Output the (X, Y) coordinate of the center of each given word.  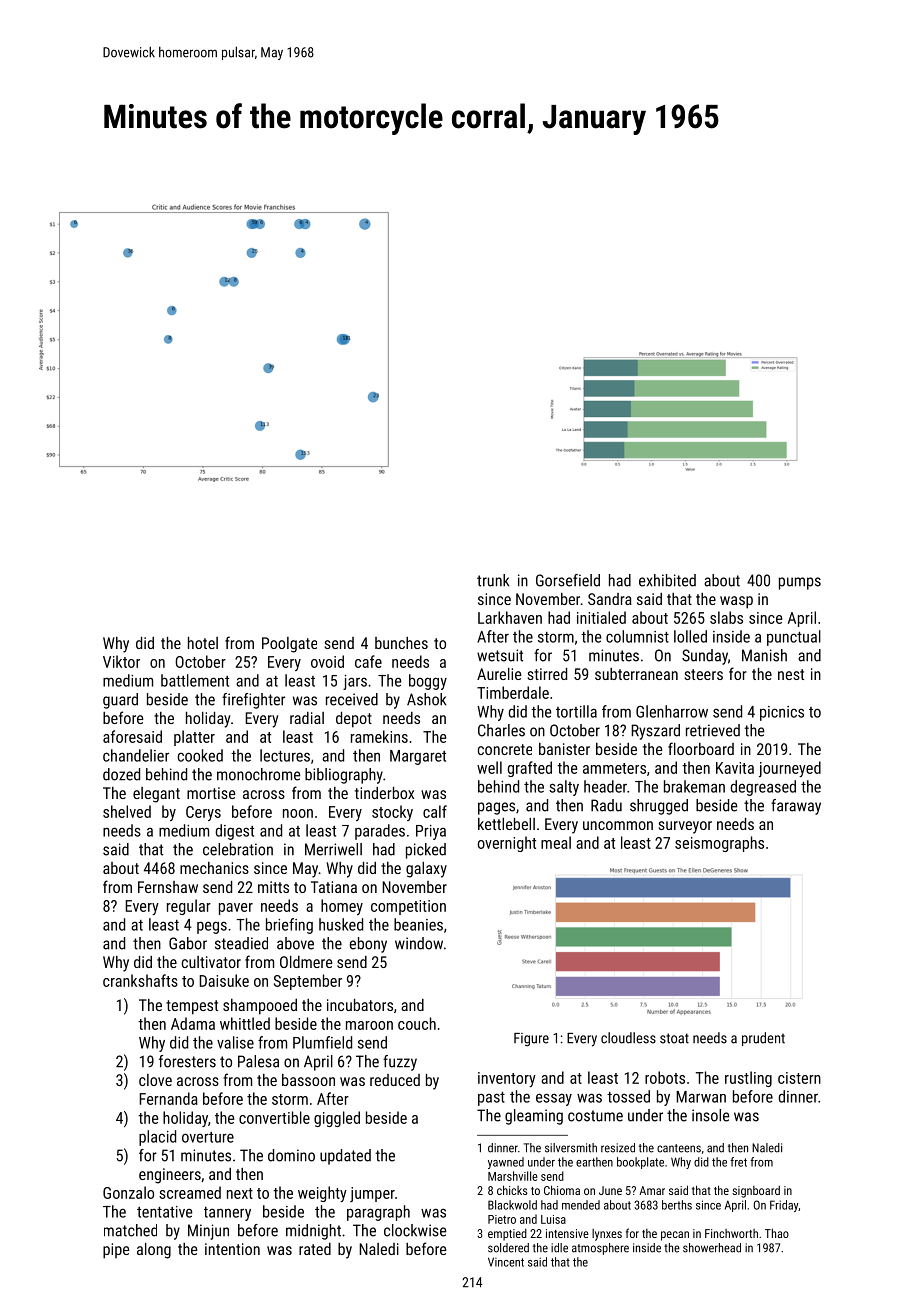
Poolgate (289, 645)
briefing (289, 926)
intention (232, 1249)
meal (556, 842)
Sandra (610, 599)
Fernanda (168, 1098)
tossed (628, 1096)
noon (298, 813)
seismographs (719, 844)
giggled (337, 1119)
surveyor (685, 827)
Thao (777, 1233)
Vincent (506, 1262)
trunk (493, 580)
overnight (507, 844)
